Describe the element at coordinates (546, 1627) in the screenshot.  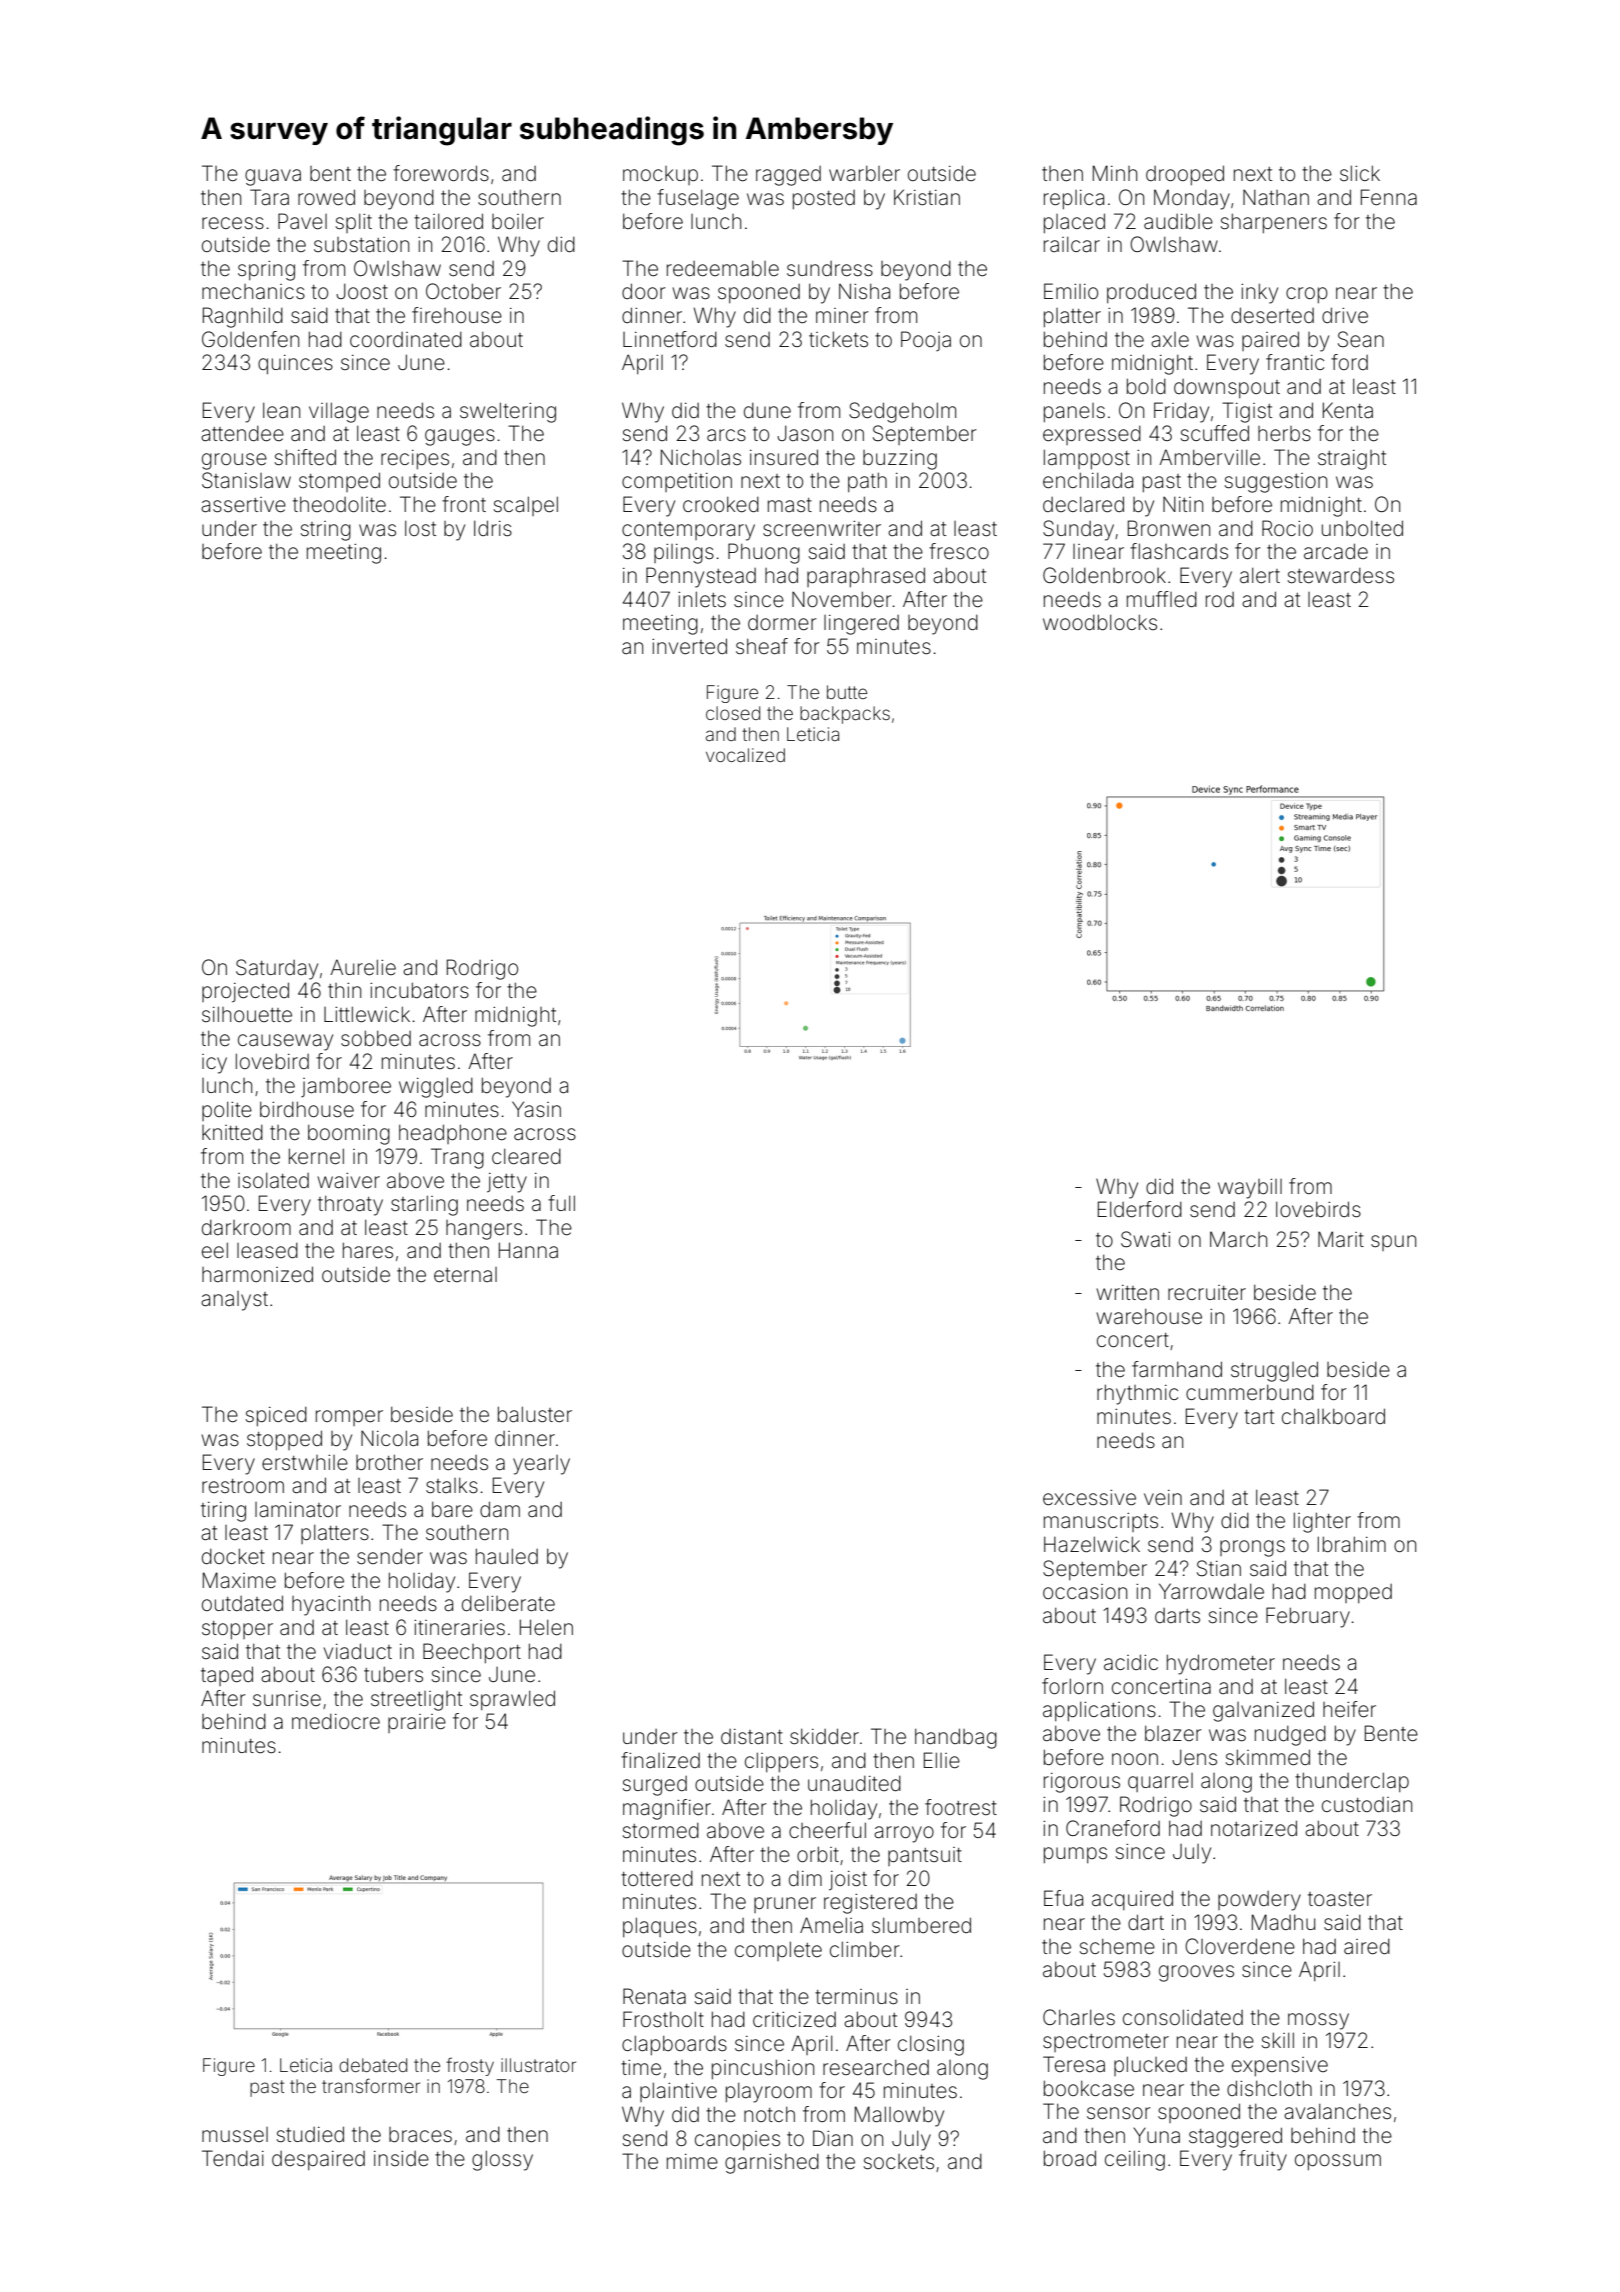
I see `Helen` at that location.
